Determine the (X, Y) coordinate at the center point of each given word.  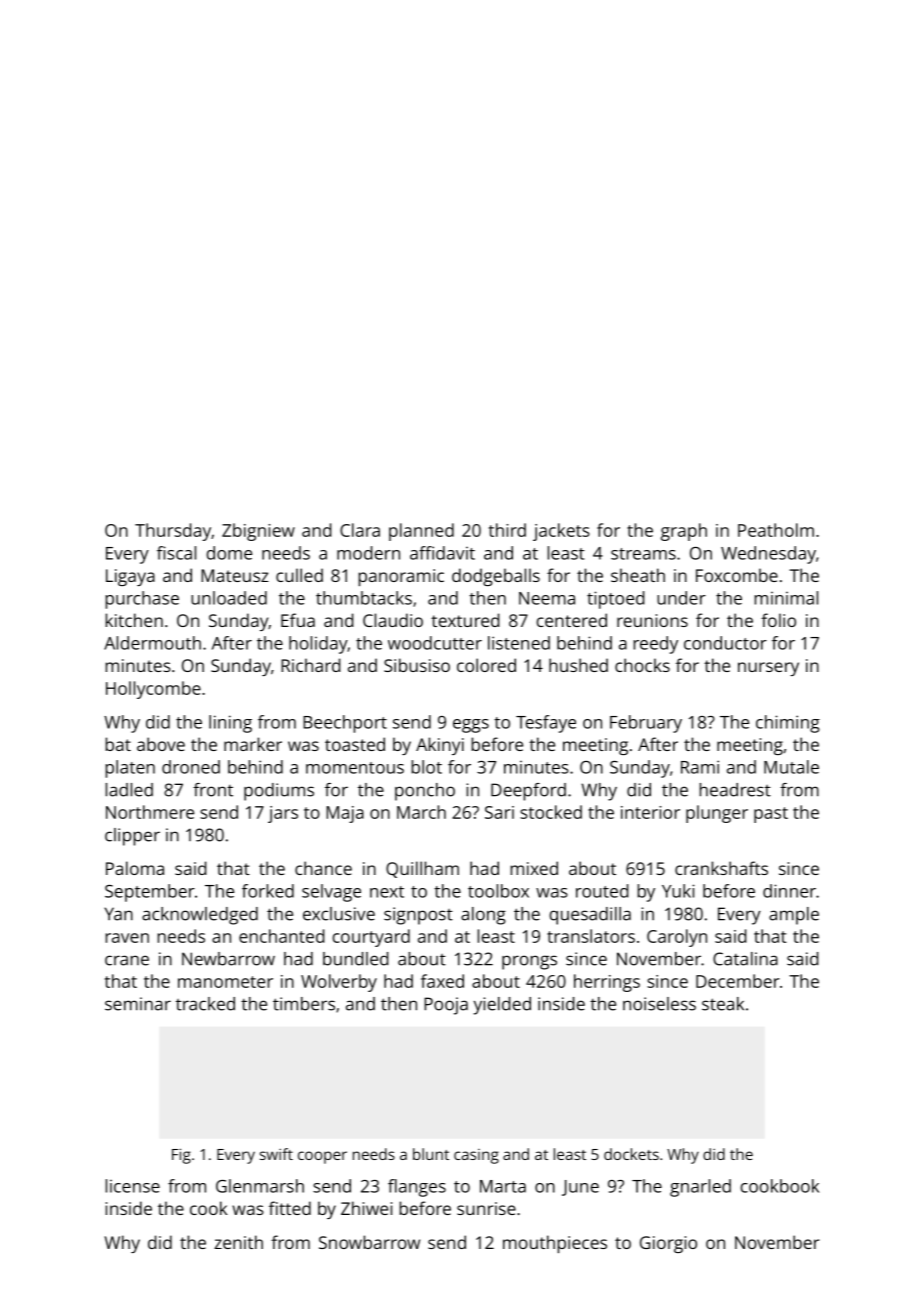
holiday (318, 645)
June (580, 1188)
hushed (578, 665)
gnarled (700, 1188)
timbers (304, 1004)
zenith (238, 1242)
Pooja (446, 1006)
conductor (725, 643)
